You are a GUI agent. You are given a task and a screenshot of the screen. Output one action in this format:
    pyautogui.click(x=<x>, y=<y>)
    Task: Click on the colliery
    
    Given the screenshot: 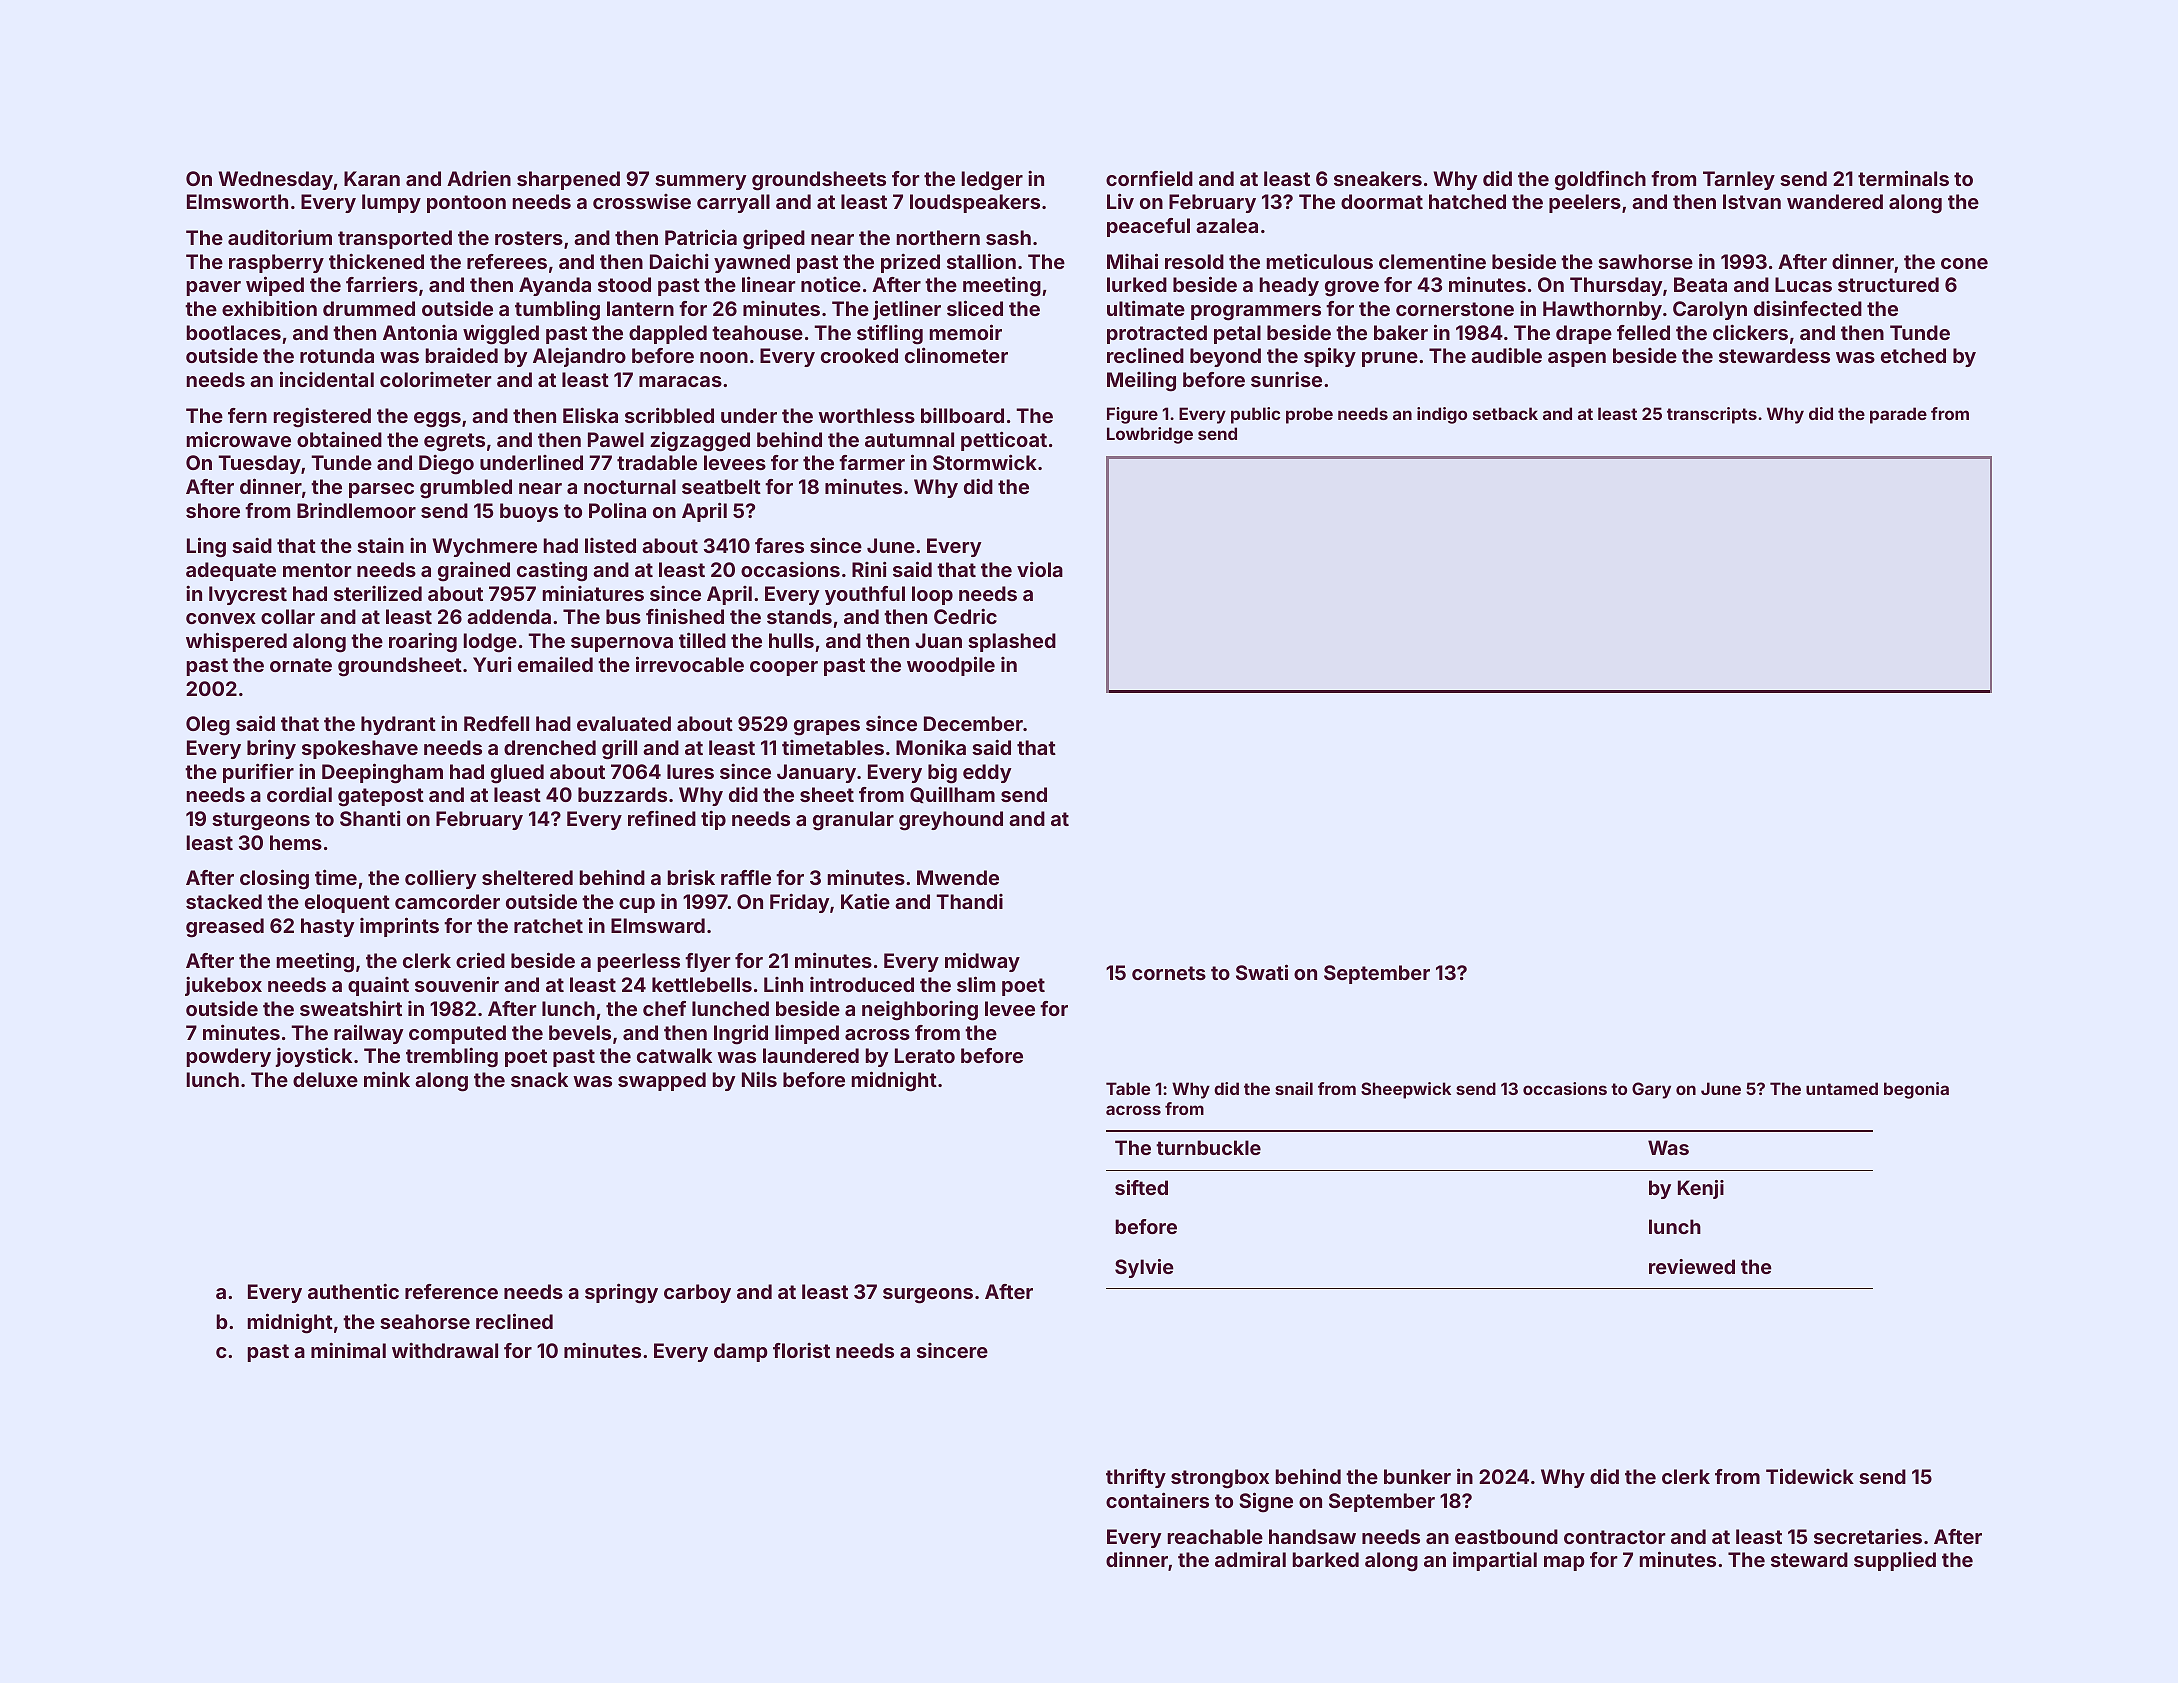 What is the action you would take?
    pyautogui.click(x=441, y=879)
